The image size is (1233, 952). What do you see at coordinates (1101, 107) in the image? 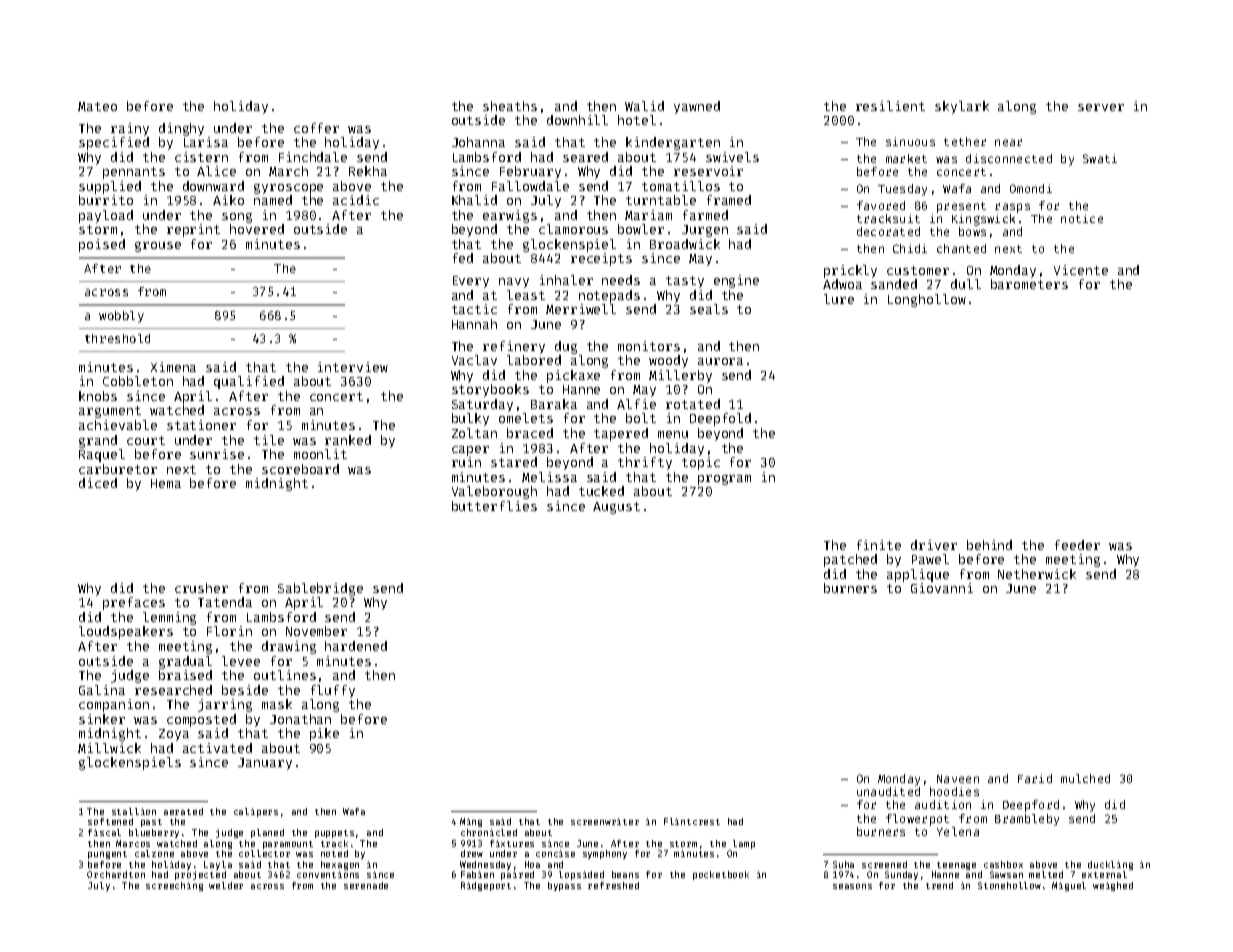
I see `server` at bounding box center [1101, 107].
